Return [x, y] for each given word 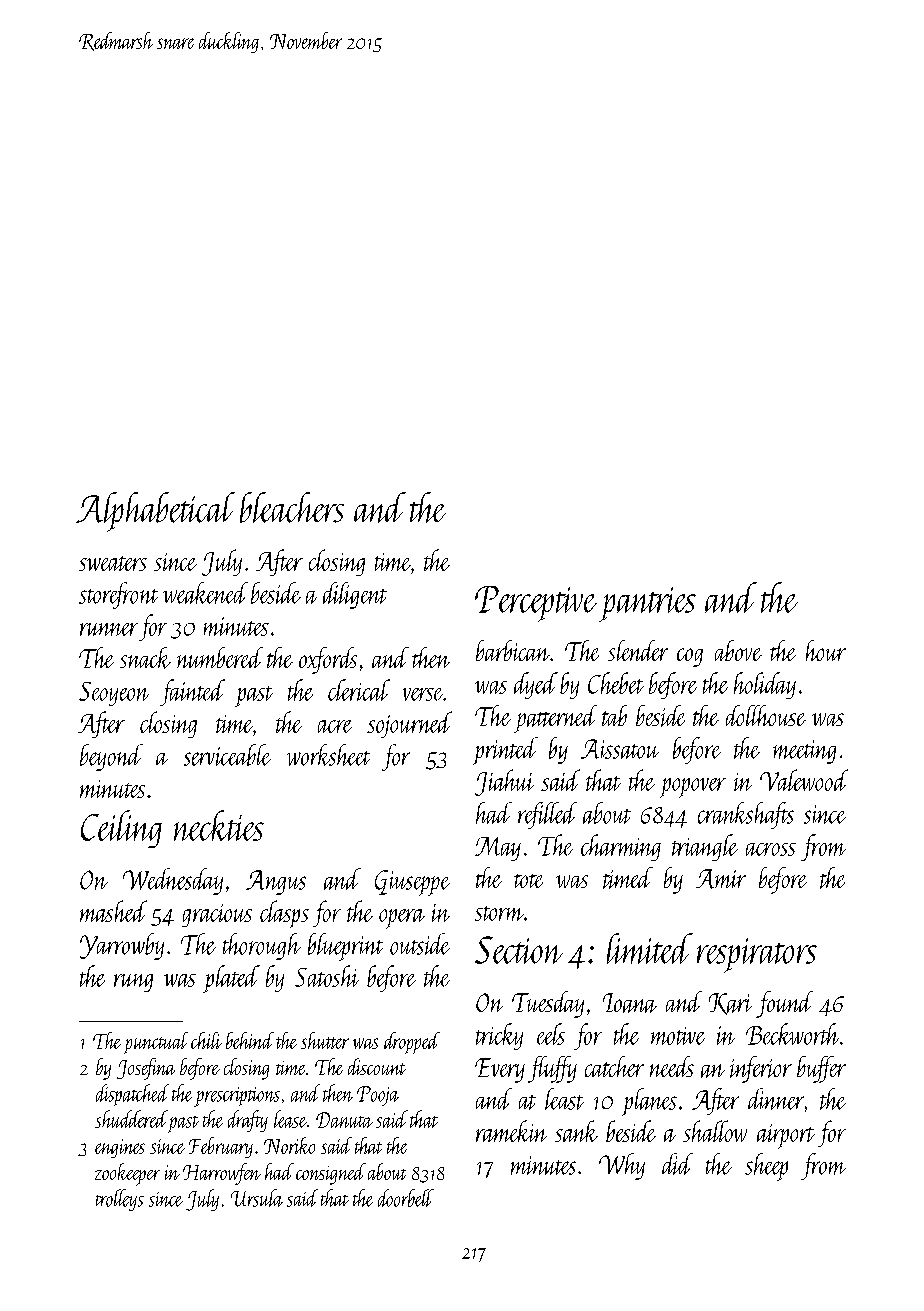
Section [519, 950]
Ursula [257, 1198]
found [784, 1004]
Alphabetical [155, 512]
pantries [647, 604]
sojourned [409, 724]
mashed [113, 911]
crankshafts [746, 815]
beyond [111, 757]
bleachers [292, 507]
